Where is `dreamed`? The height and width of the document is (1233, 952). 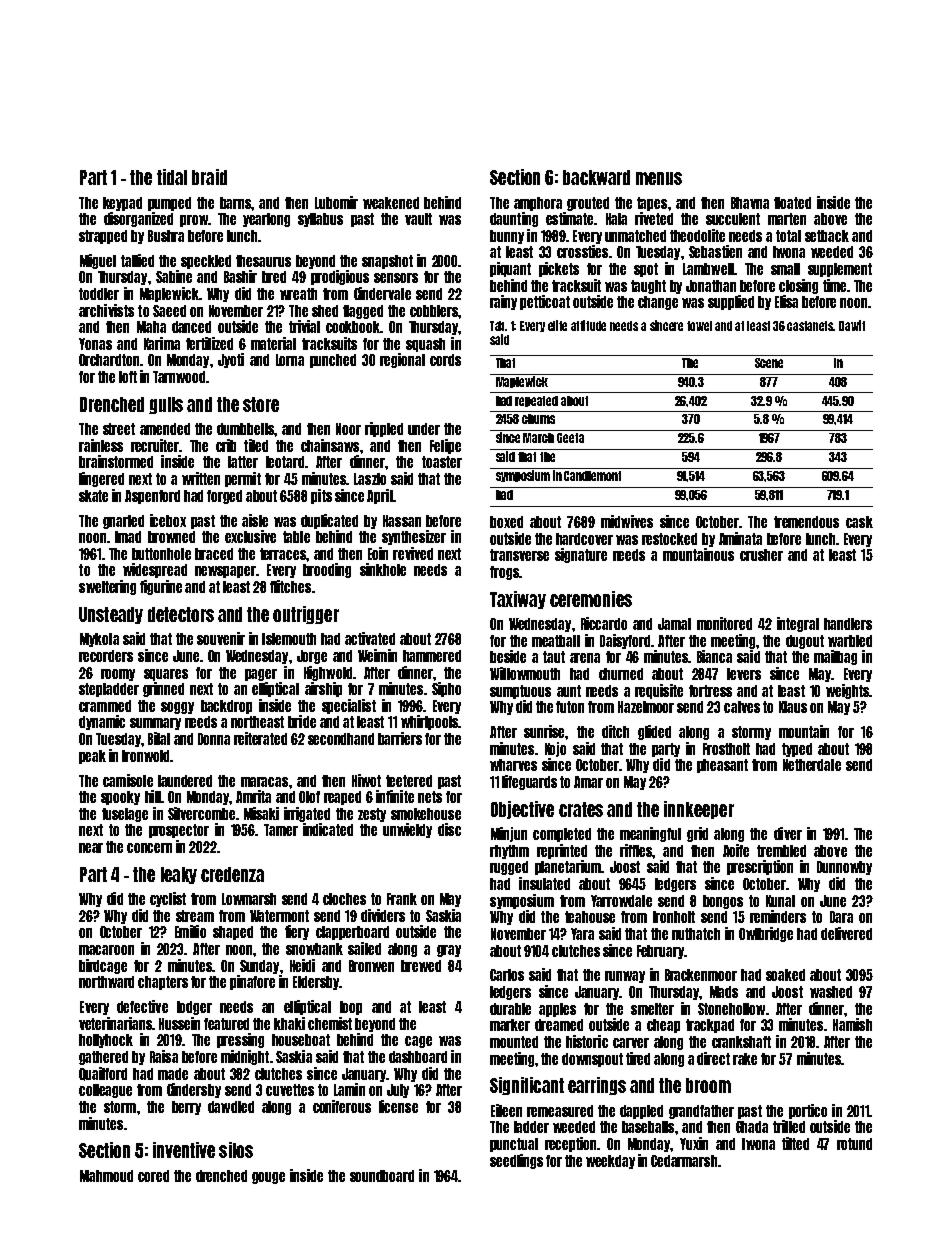
dreamed is located at coordinates (559, 1025).
